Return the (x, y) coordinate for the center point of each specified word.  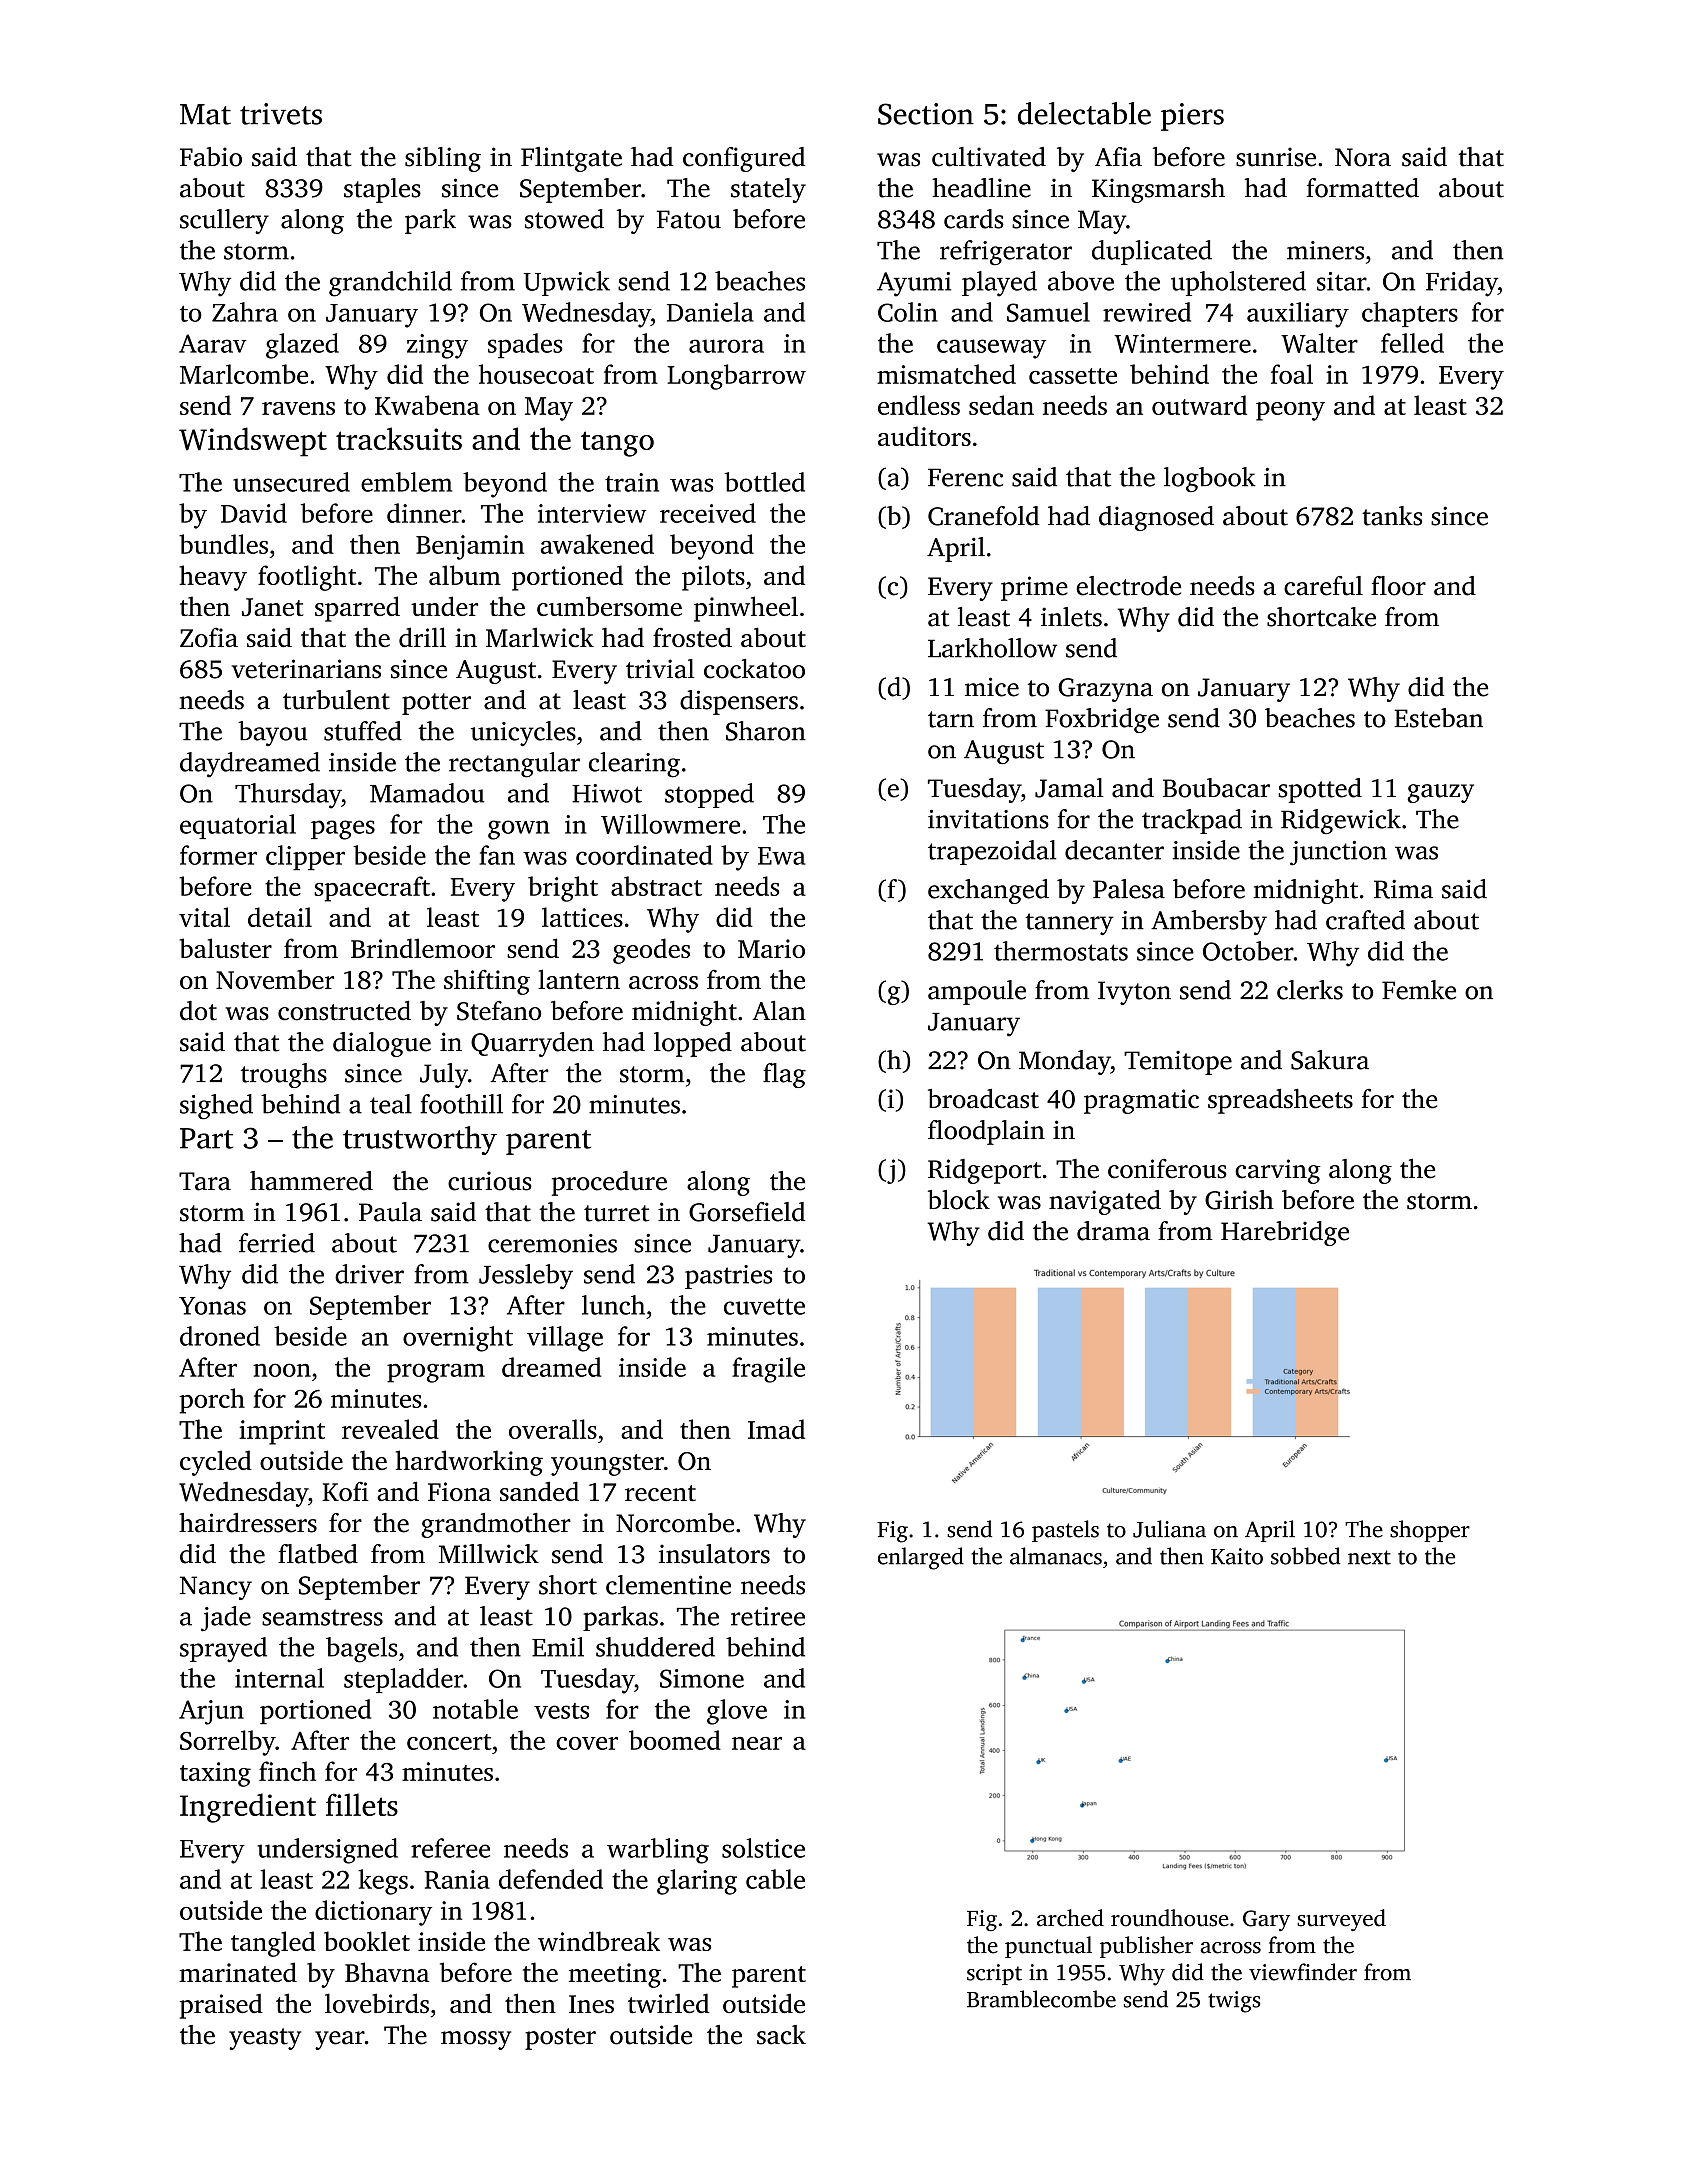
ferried (277, 1243)
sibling (443, 159)
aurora (726, 346)
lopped (693, 1044)
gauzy (1440, 793)
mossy (476, 2040)
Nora (1363, 157)
